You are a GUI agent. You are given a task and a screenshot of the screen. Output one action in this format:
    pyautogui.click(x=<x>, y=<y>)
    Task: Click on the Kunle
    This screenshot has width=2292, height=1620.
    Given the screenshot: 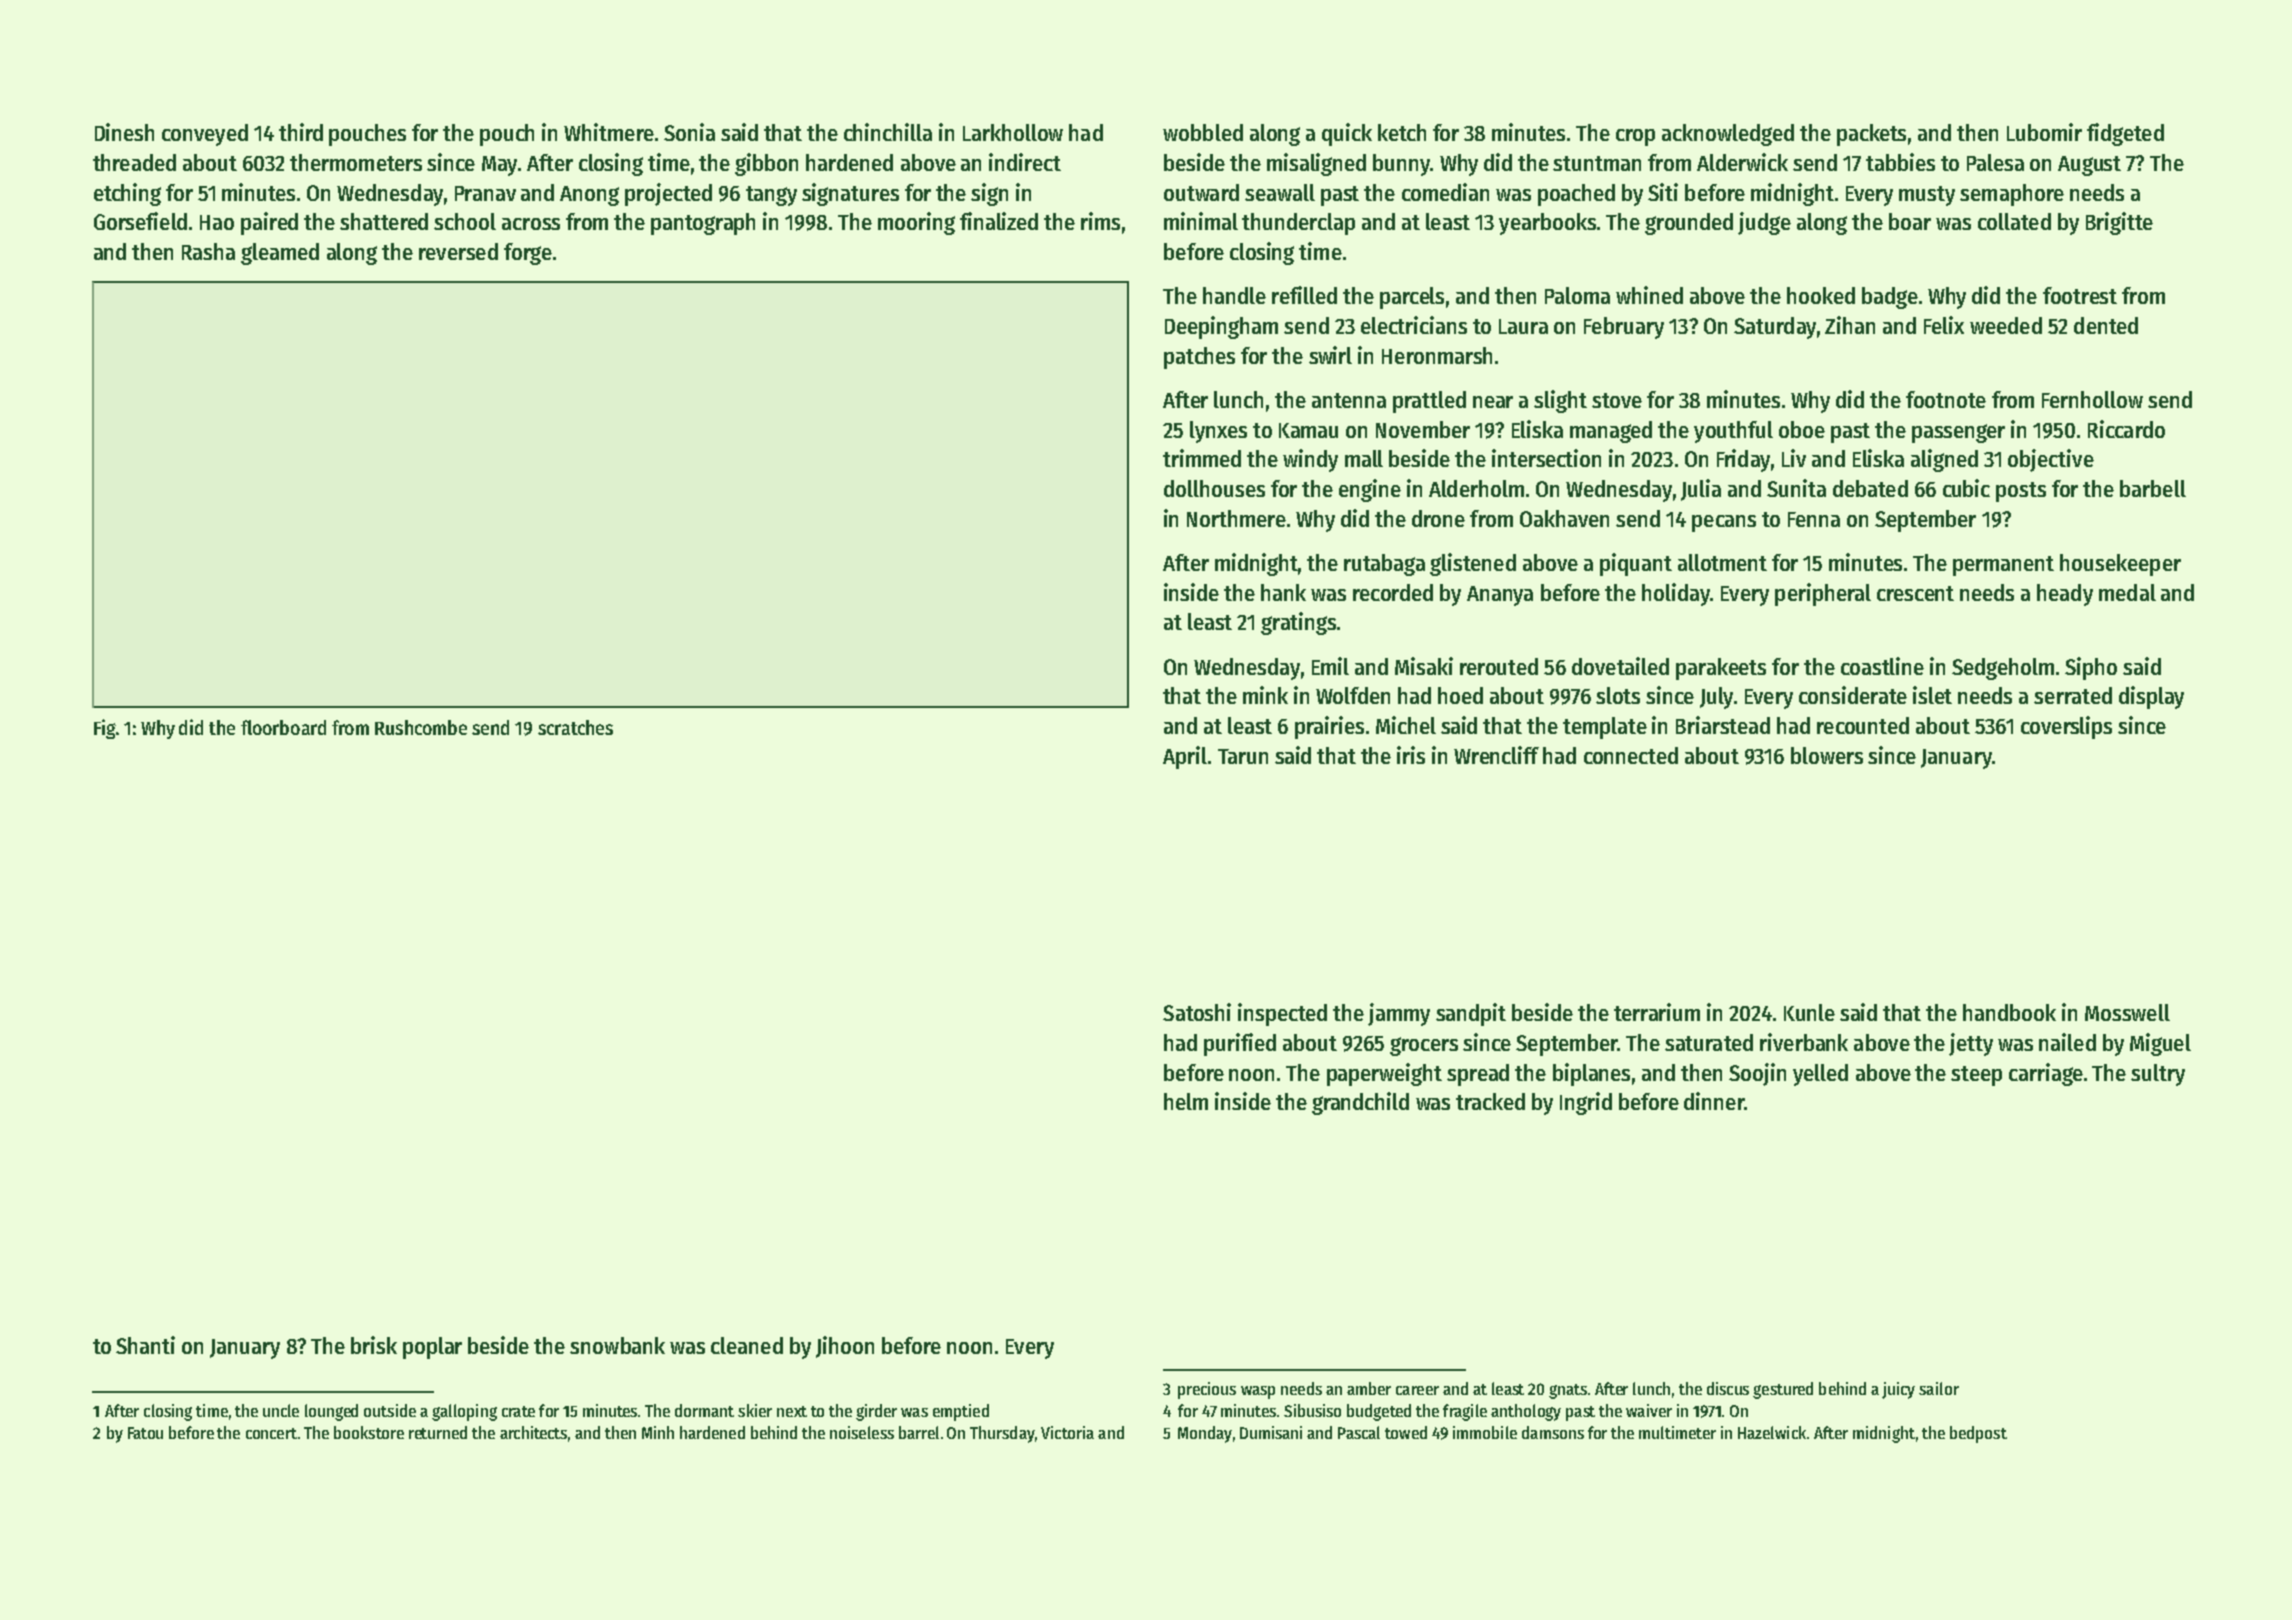 What is the action you would take?
    pyautogui.click(x=1809, y=1012)
